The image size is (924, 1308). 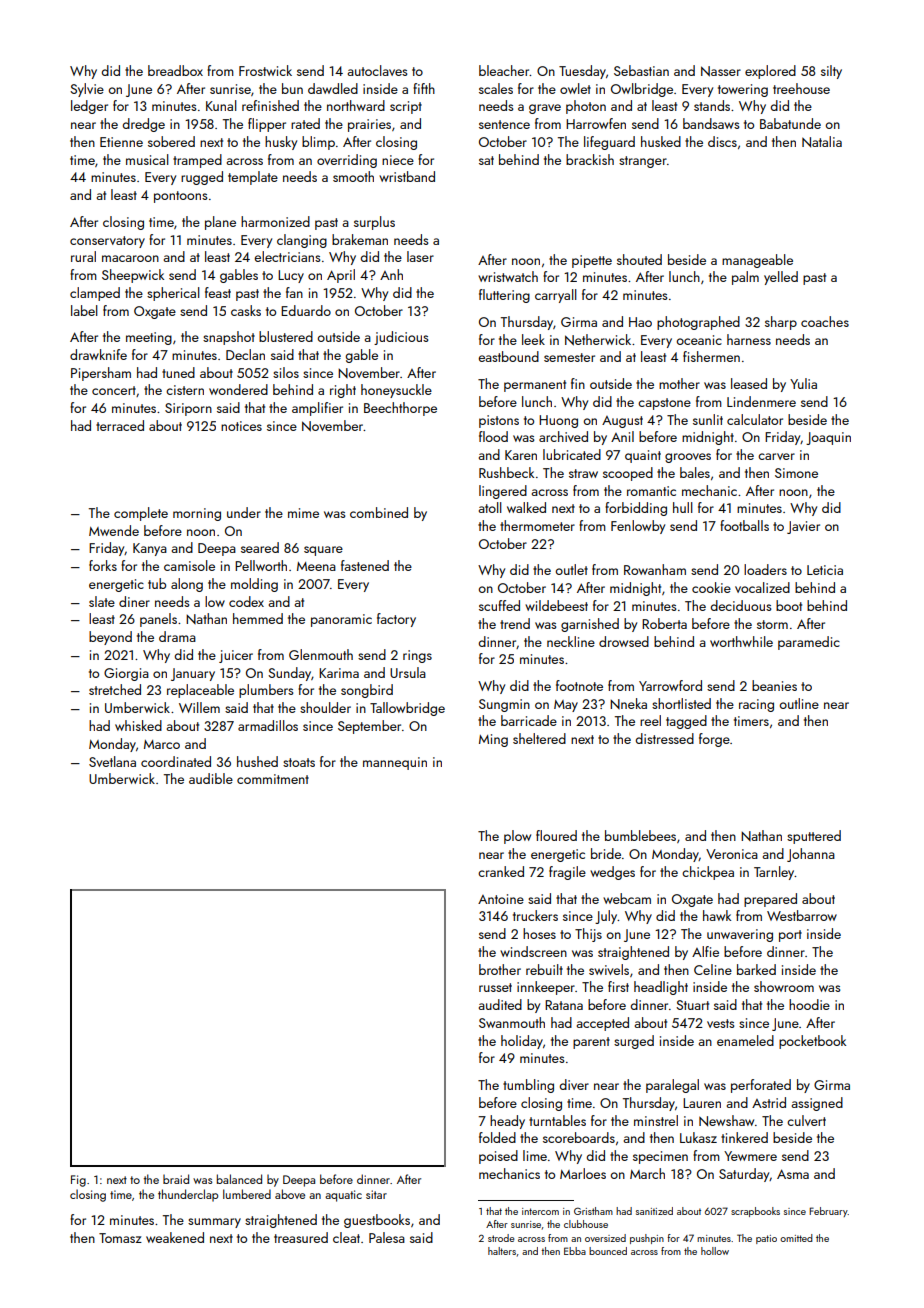 I want to click on stranger, so click(x=643, y=162).
